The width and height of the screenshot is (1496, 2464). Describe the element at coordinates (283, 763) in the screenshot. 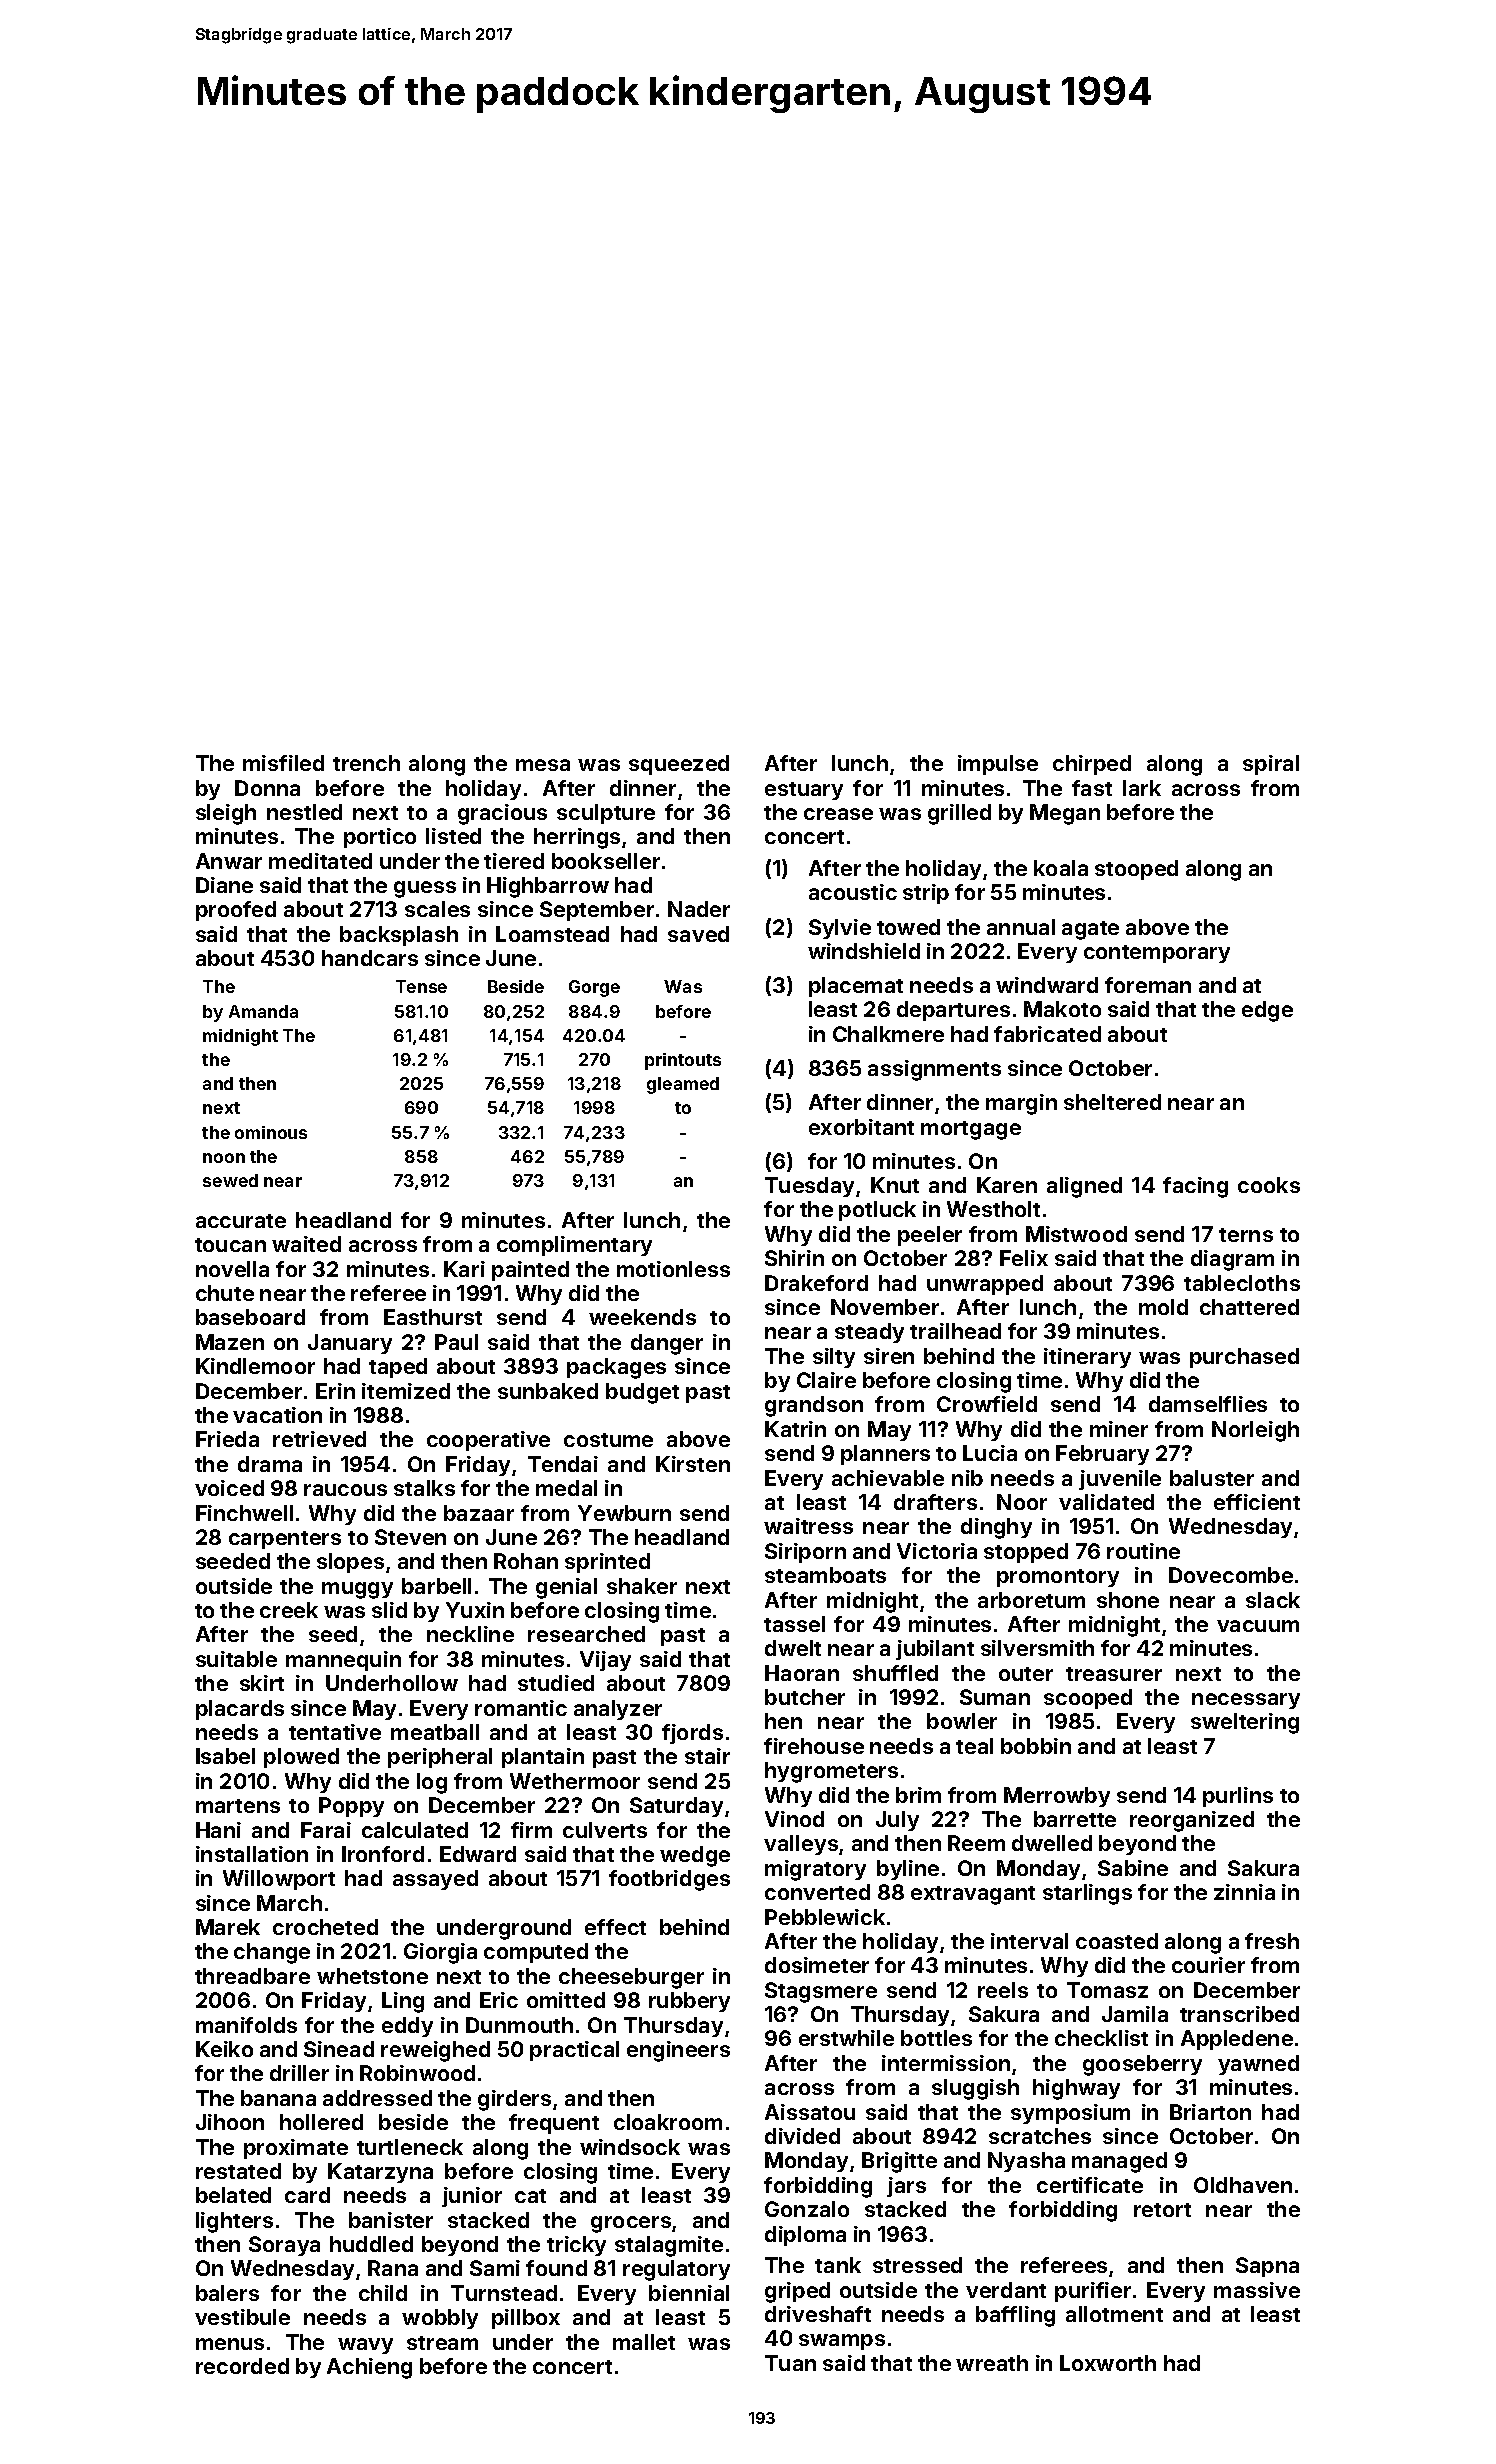

I see `misfiled` at that location.
